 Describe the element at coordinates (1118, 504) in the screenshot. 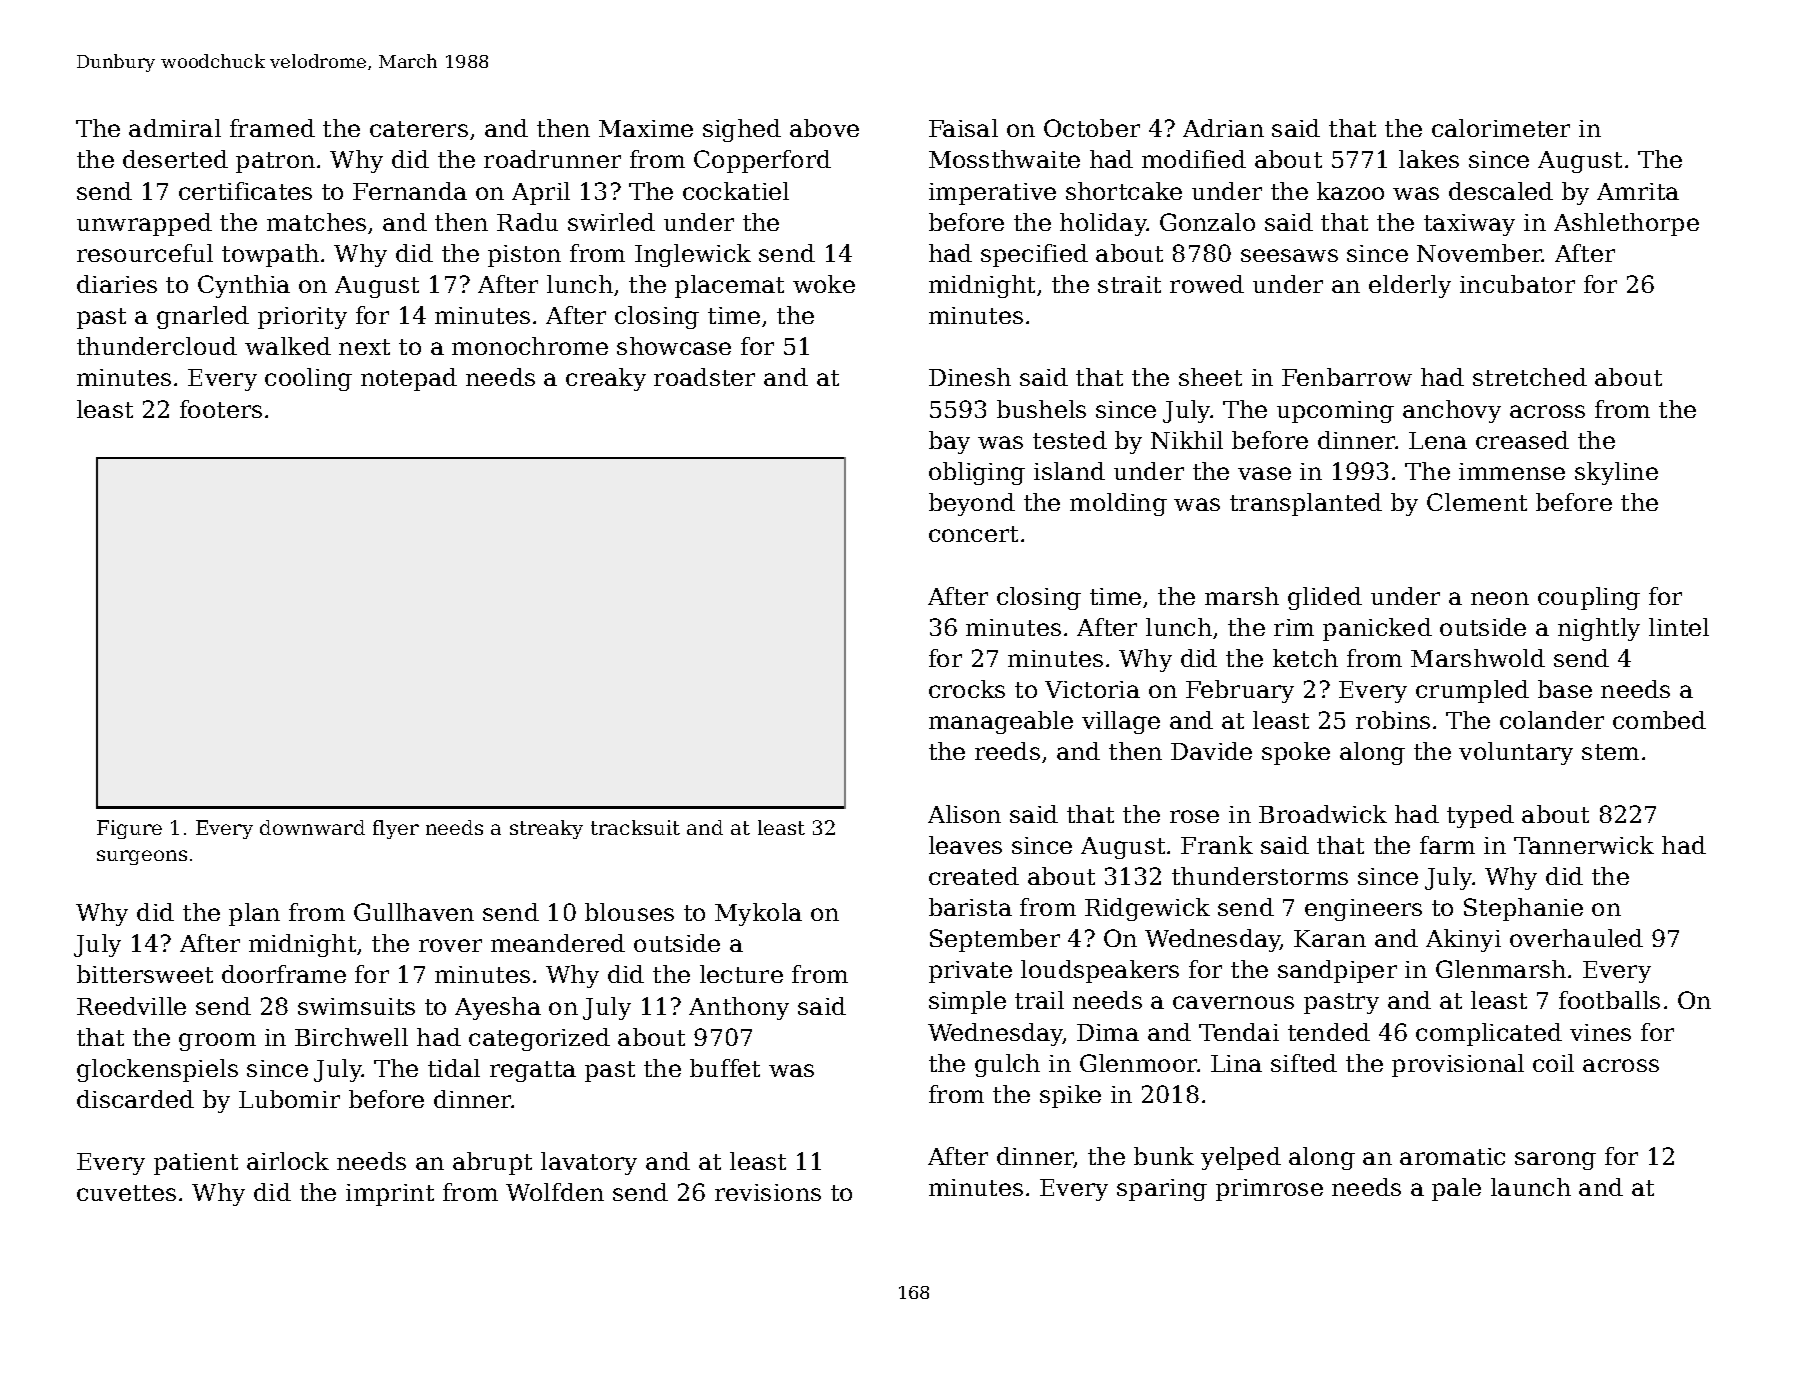

I see `molding` at that location.
